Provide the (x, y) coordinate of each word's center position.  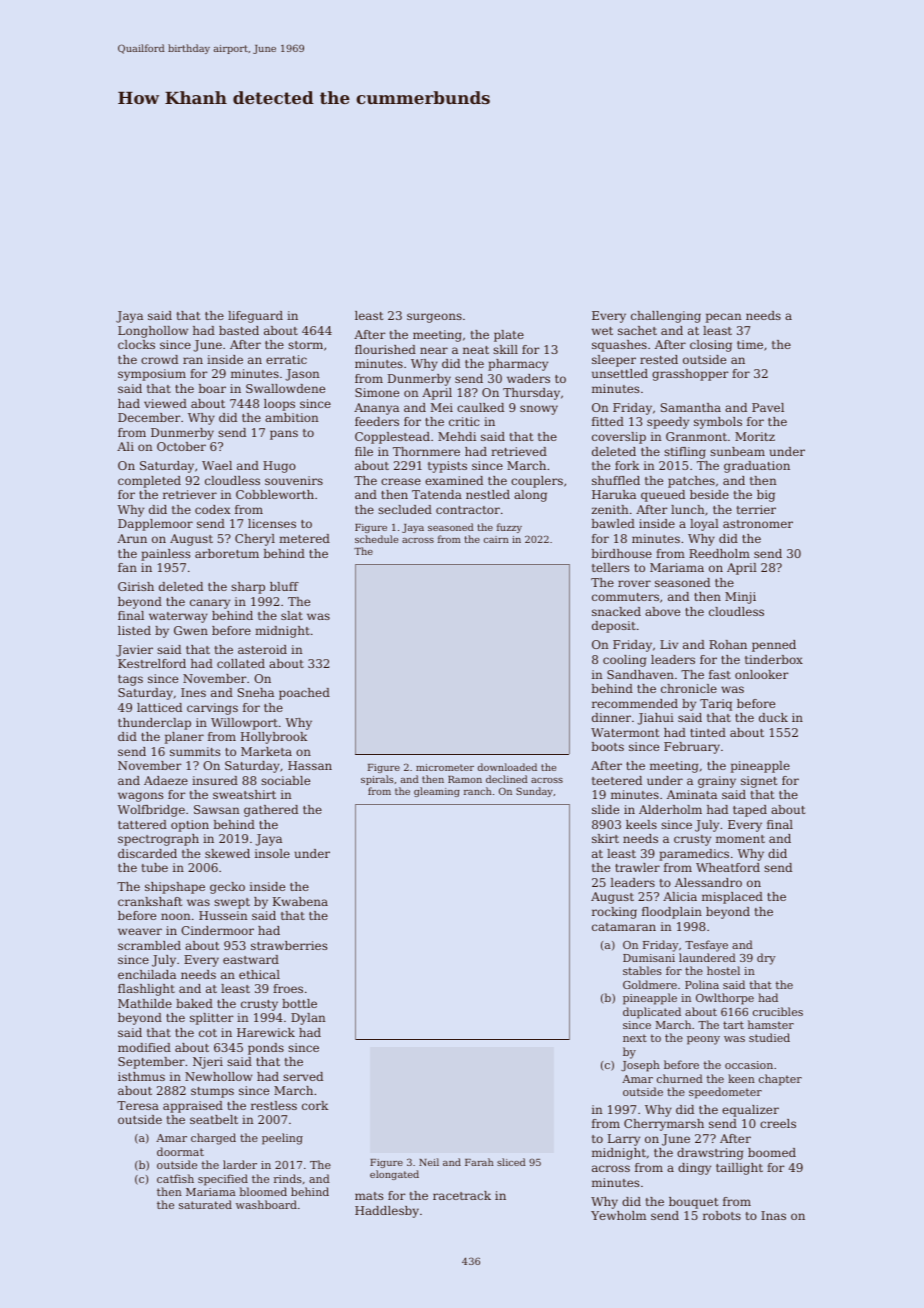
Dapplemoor (155, 525)
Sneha (256, 692)
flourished (385, 349)
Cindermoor (217, 930)
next (635, 1038)
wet (602, 331)
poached (304, 694)
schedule (376, 539)
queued (663, 496)
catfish (175, 1178)
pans (284, 435)
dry (766, 959)
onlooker (762, 674)
